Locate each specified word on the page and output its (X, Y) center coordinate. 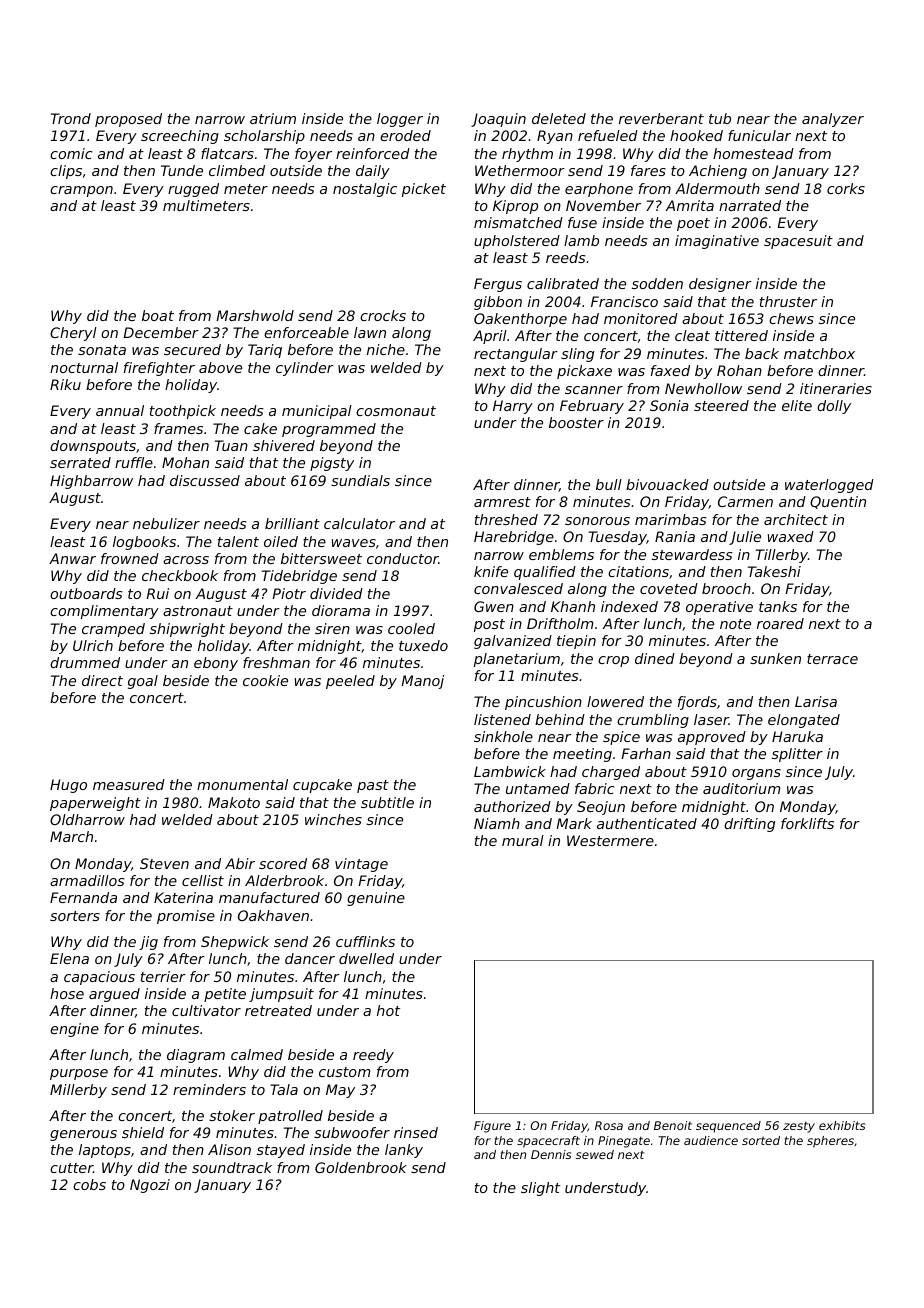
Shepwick (235, 943)
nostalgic (365, 190)
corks (846, 188)
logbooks (144, 543)
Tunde (182, 170)
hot (388, 1010)
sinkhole (503, 736)
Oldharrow (87, 819)
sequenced (728, 1127)
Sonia (669, 405)
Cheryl (73, 334)
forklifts (807, 823)
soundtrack (232, 1167)
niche (386, 349)
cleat (692, 335)
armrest (502, 502)
